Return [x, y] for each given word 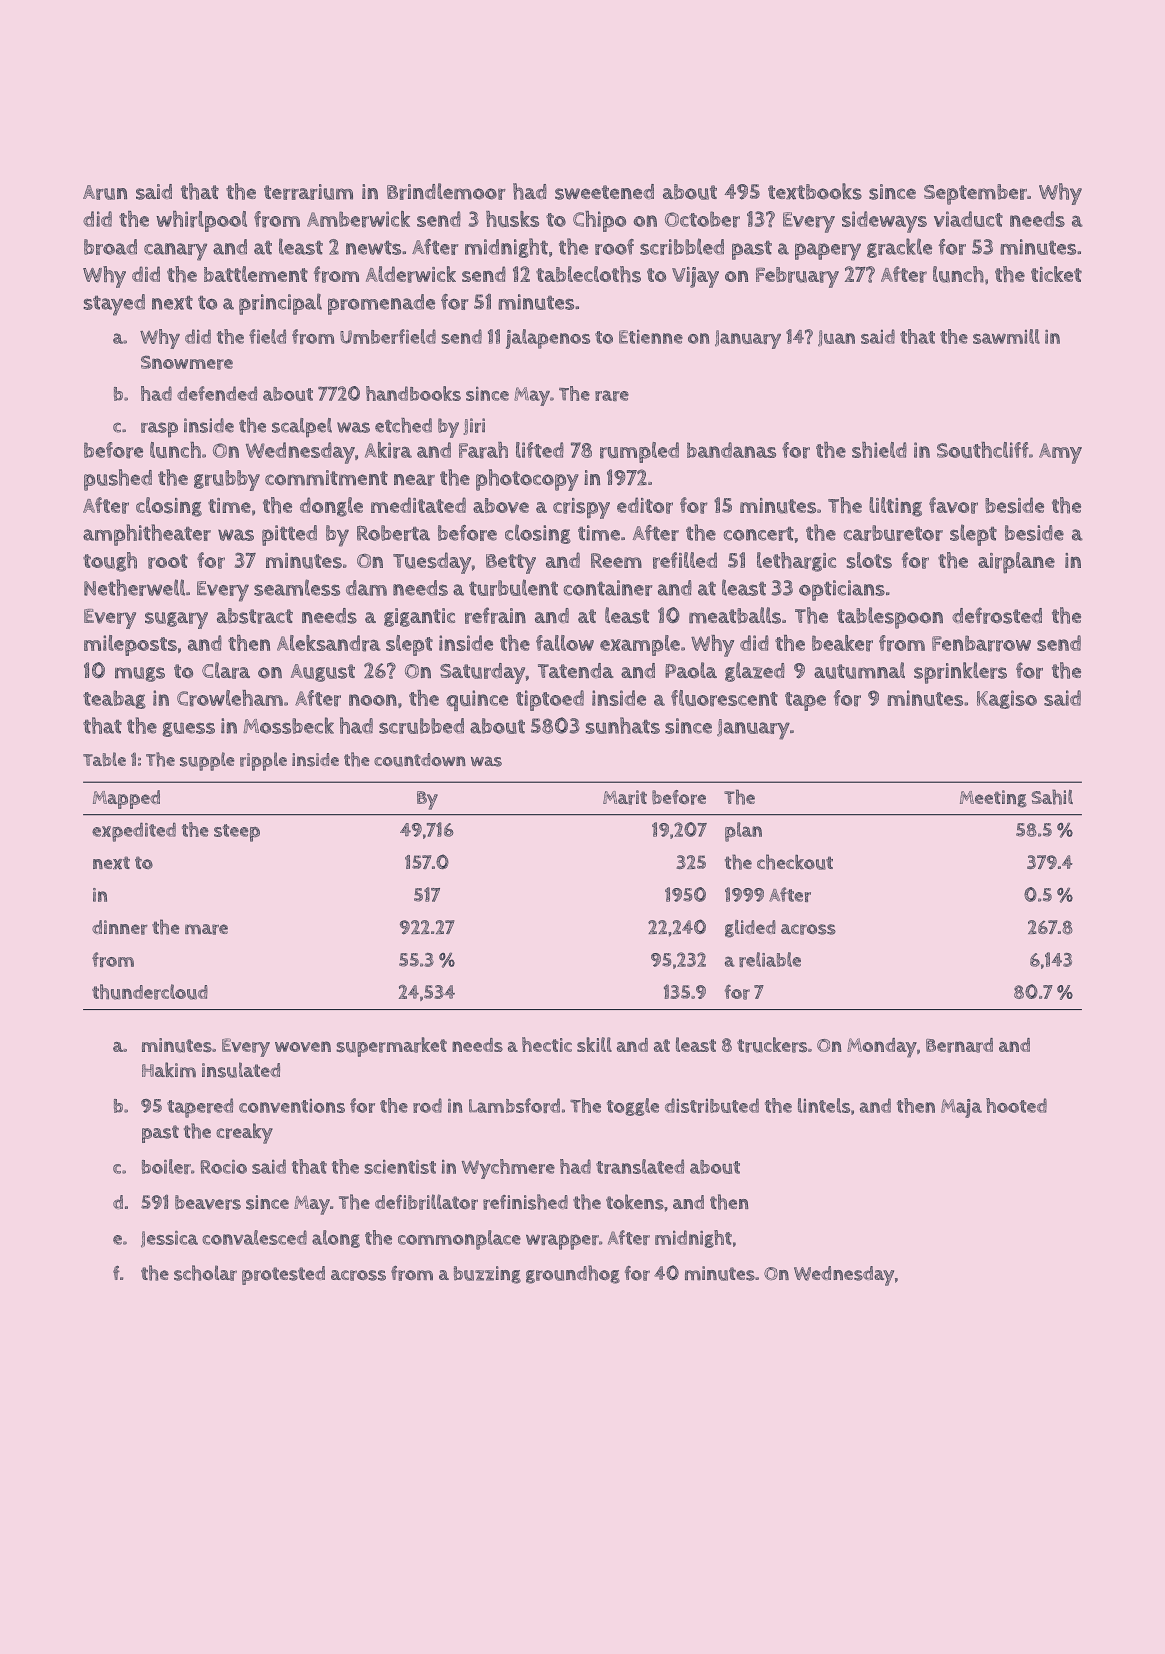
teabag [114, 699]
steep [237, 833]
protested [283, 1275]
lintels [824, 1105]
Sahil [1052, 797]
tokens [635, 1202]
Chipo [599, 221]
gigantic [419, 617]
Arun [105, 192]
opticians [842, 590]
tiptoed [550, 700]
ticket [1056, 274]
